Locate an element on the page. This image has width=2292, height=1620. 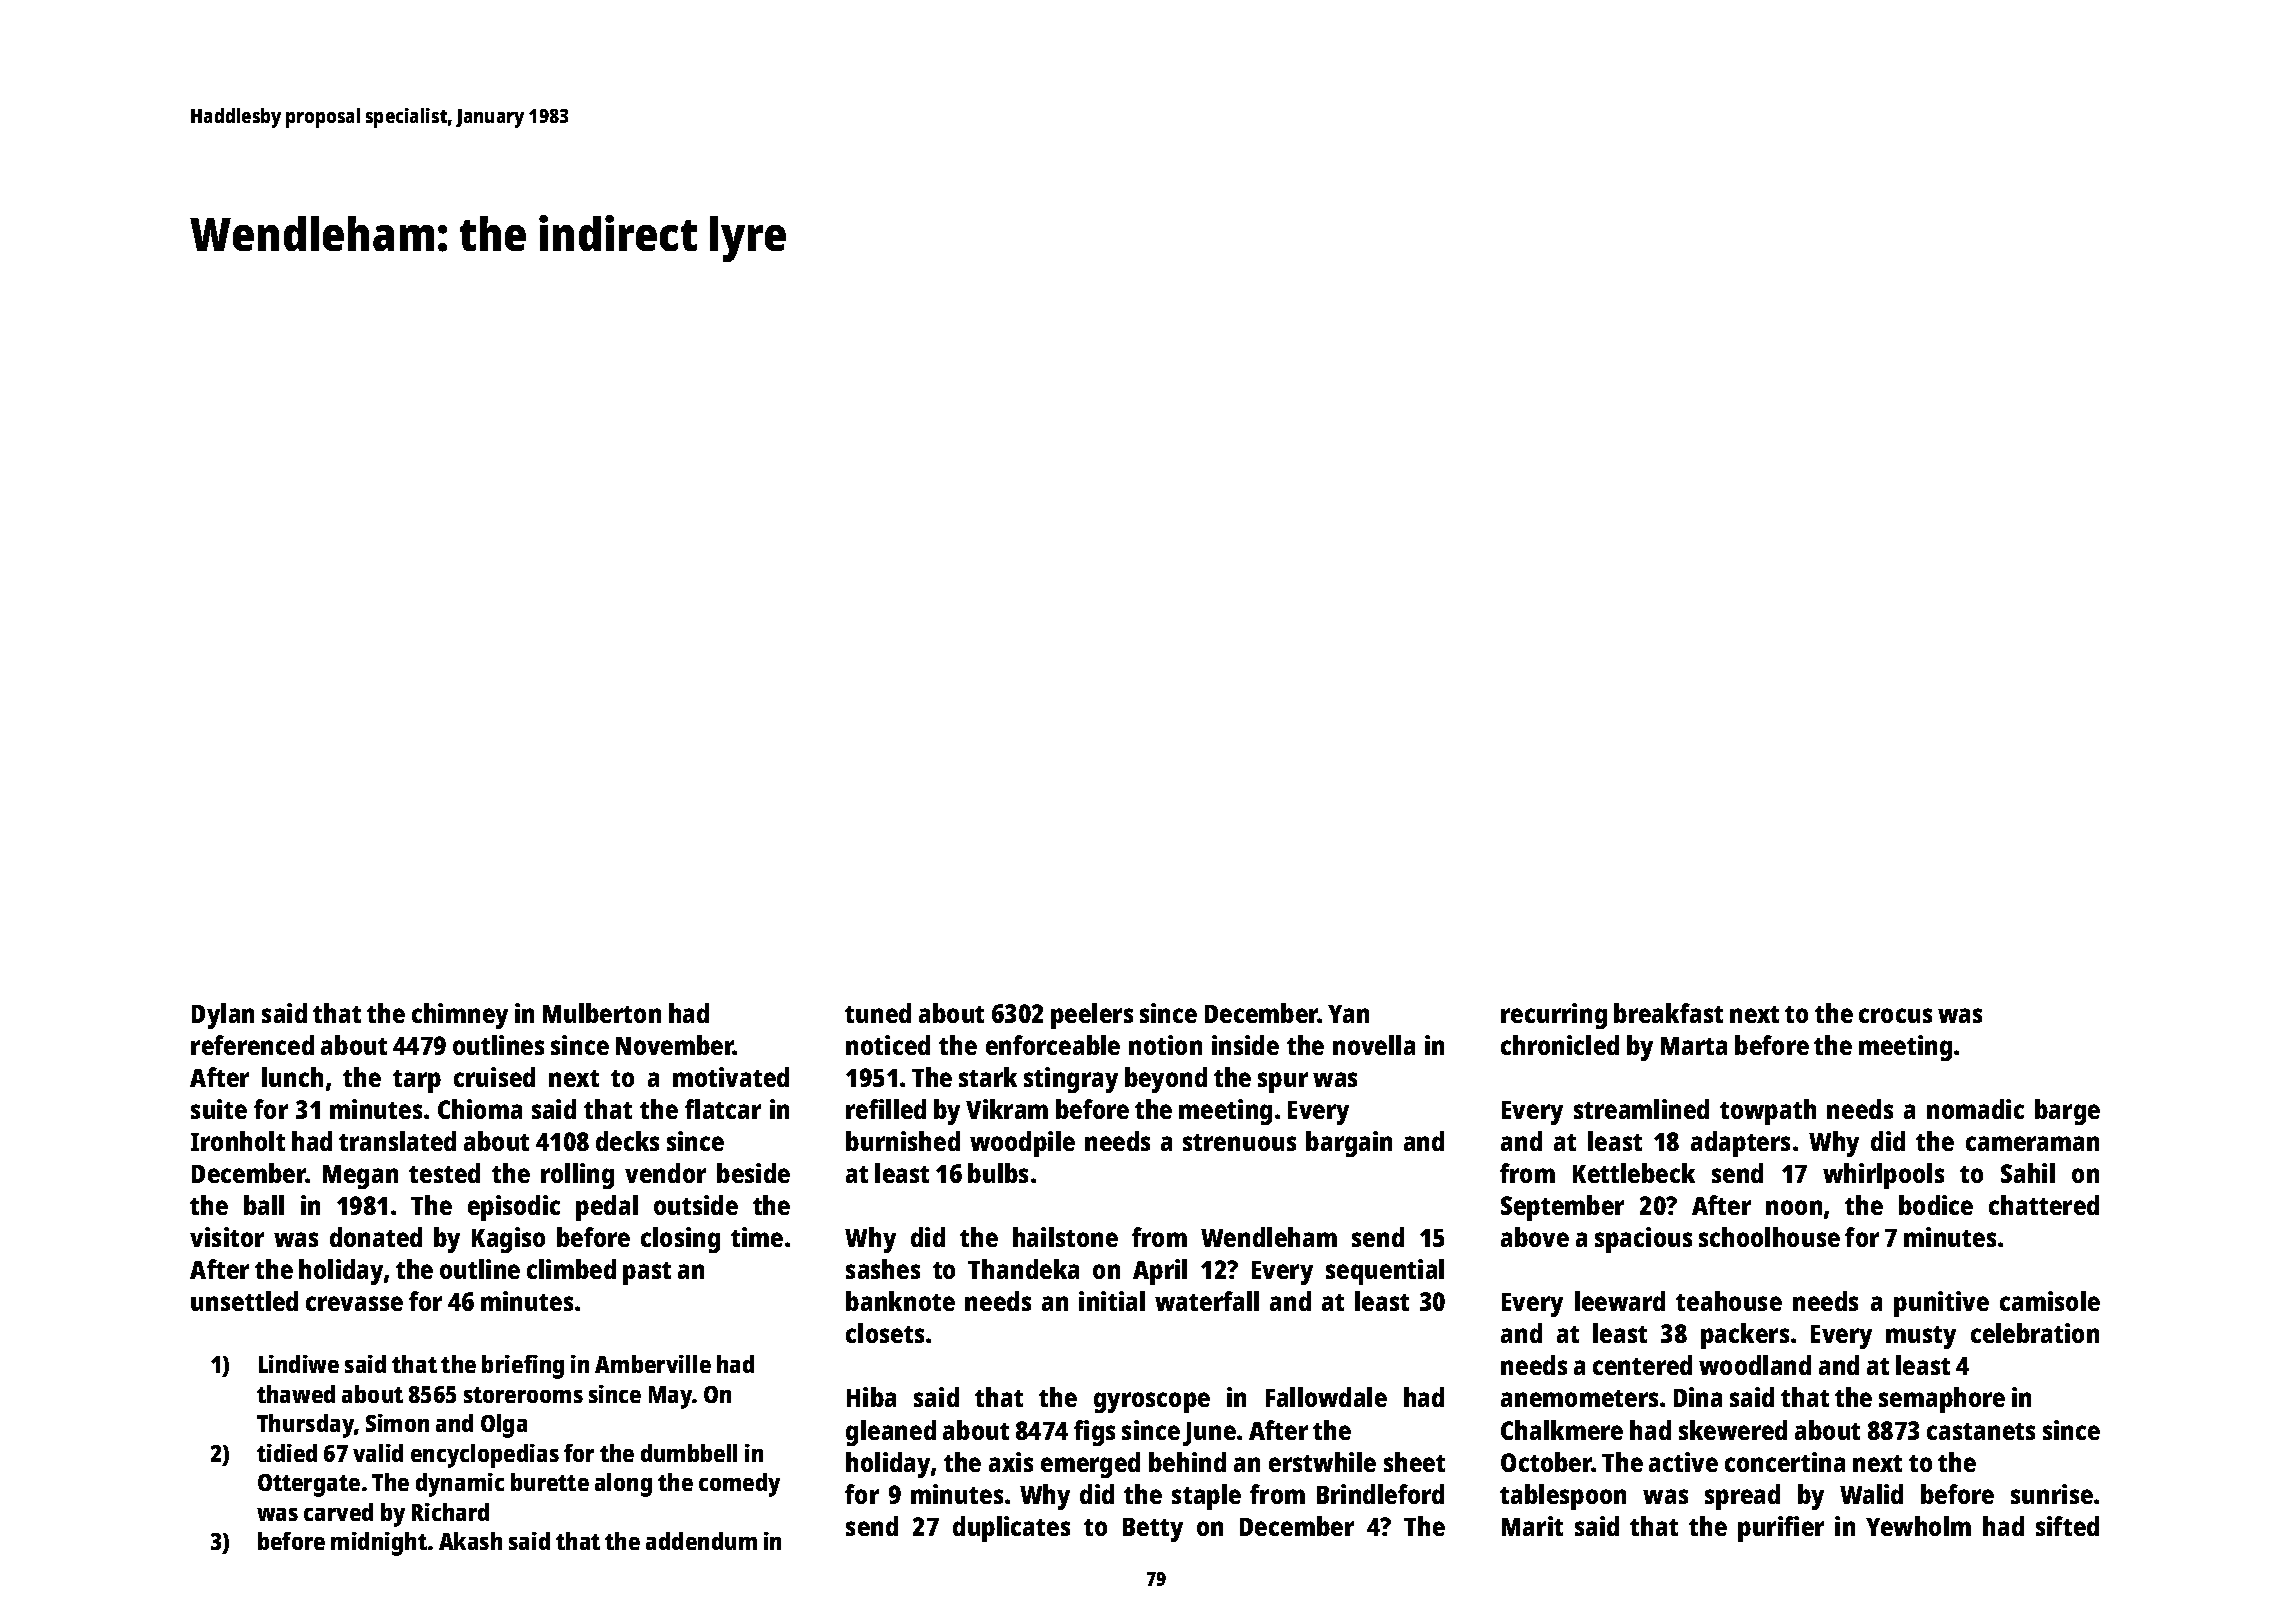
midnight is located at coordinates (379, 1544).
